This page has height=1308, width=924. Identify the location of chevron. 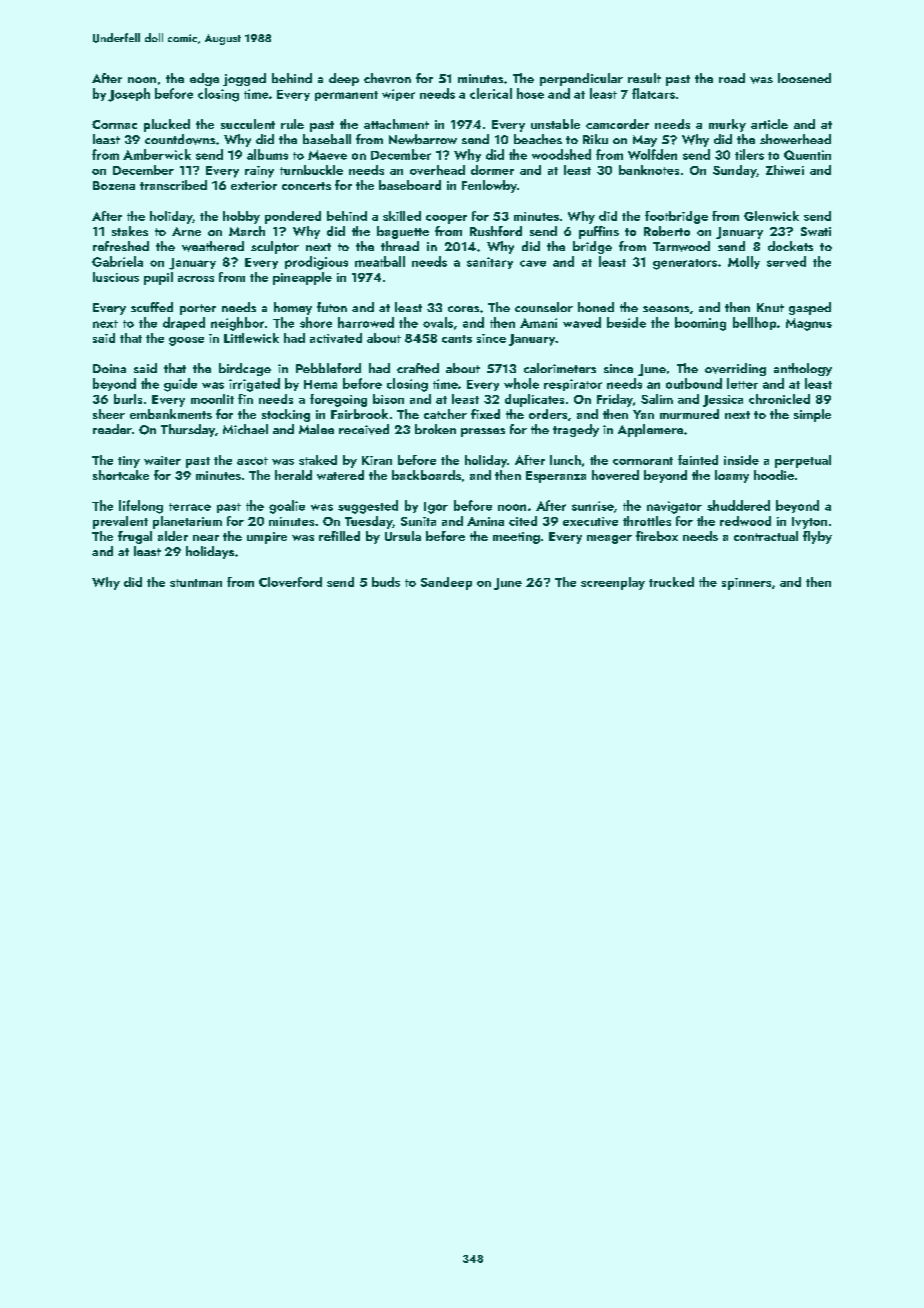
(387, 78).
